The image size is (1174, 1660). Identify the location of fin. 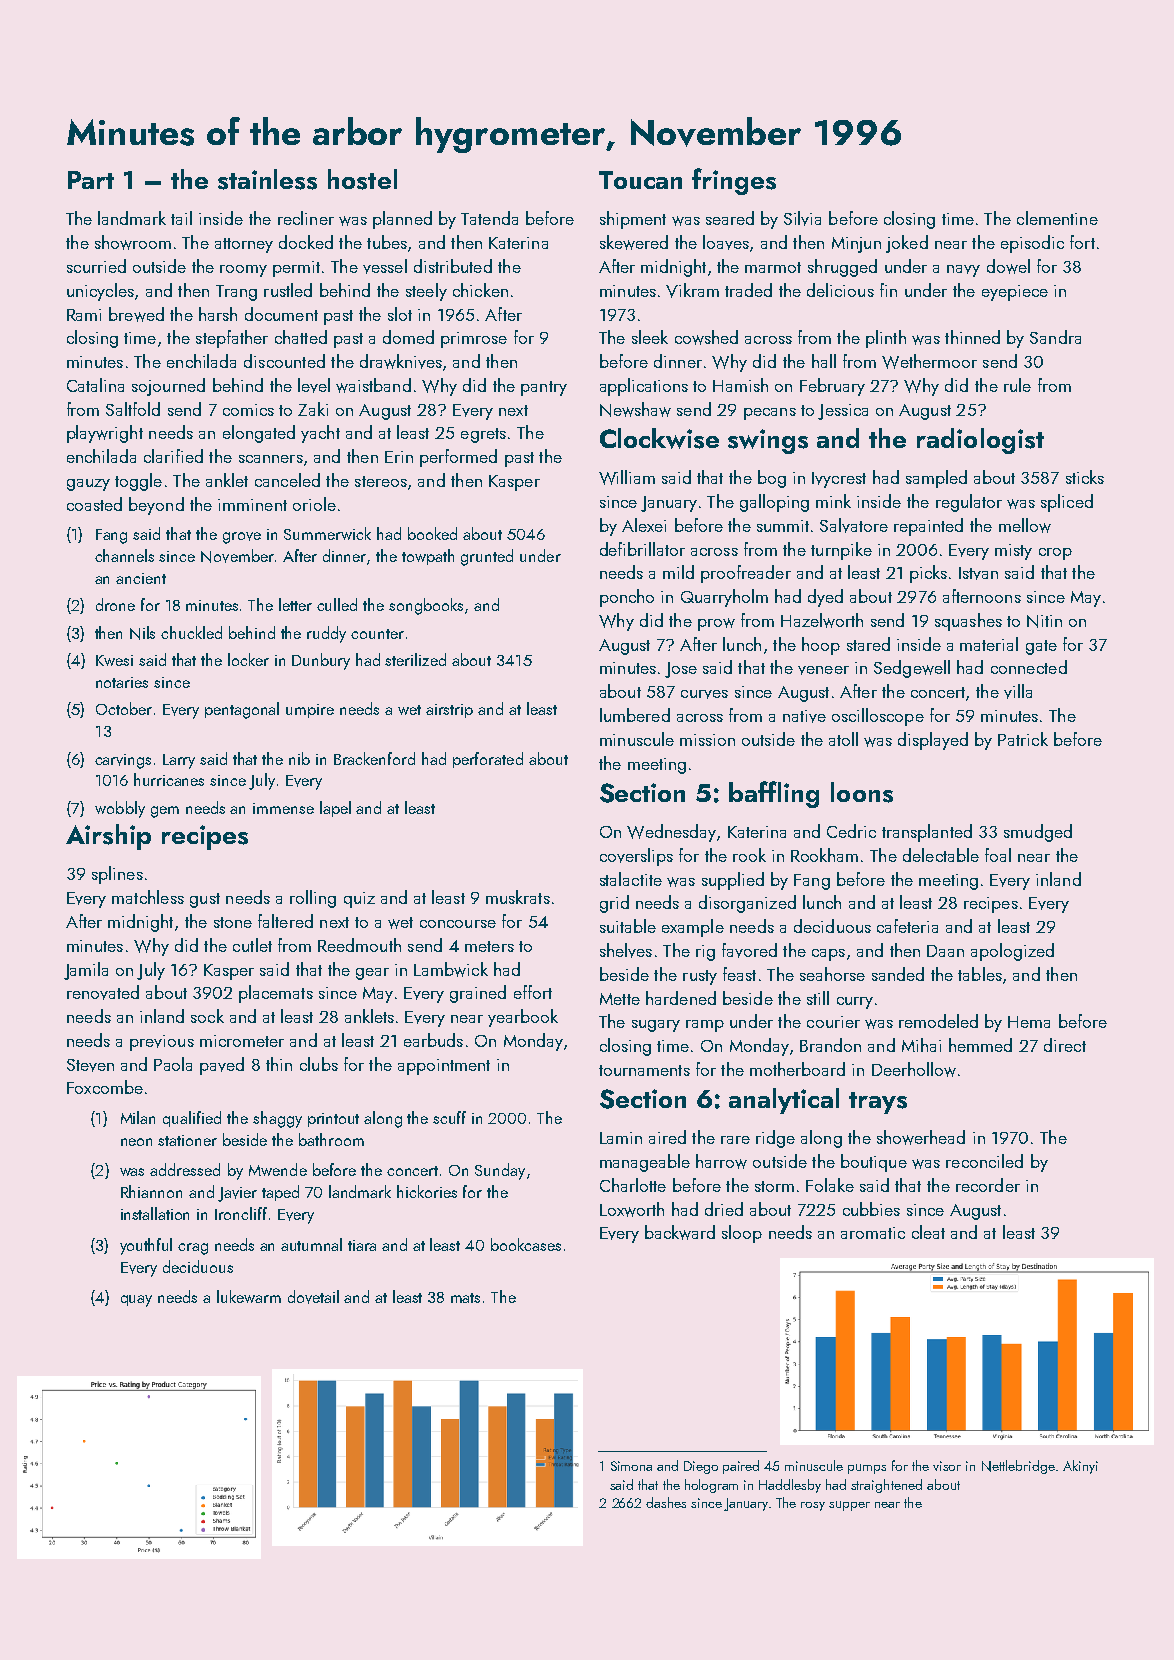
(888, 290).
